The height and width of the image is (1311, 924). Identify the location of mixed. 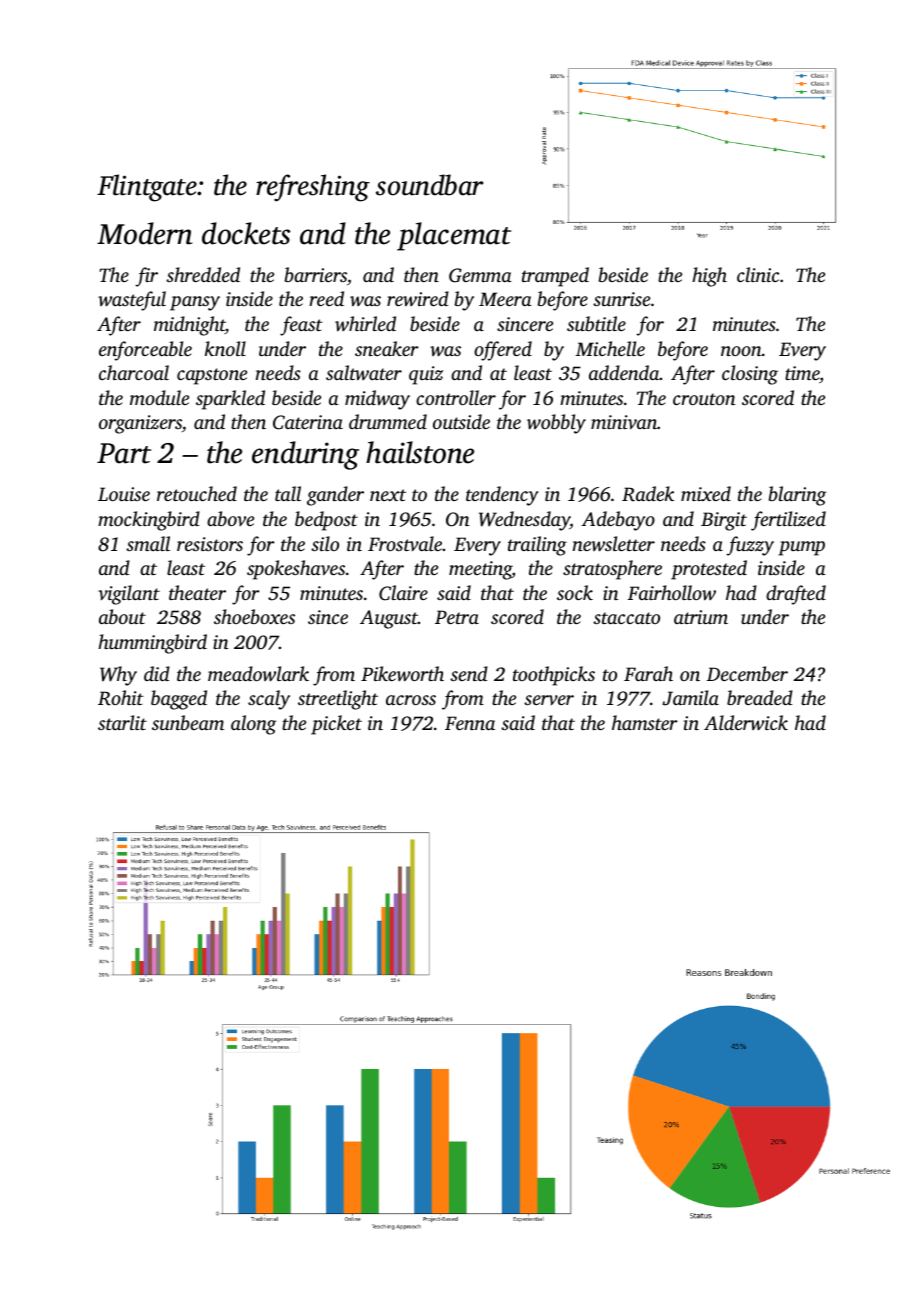
(706, 493).
